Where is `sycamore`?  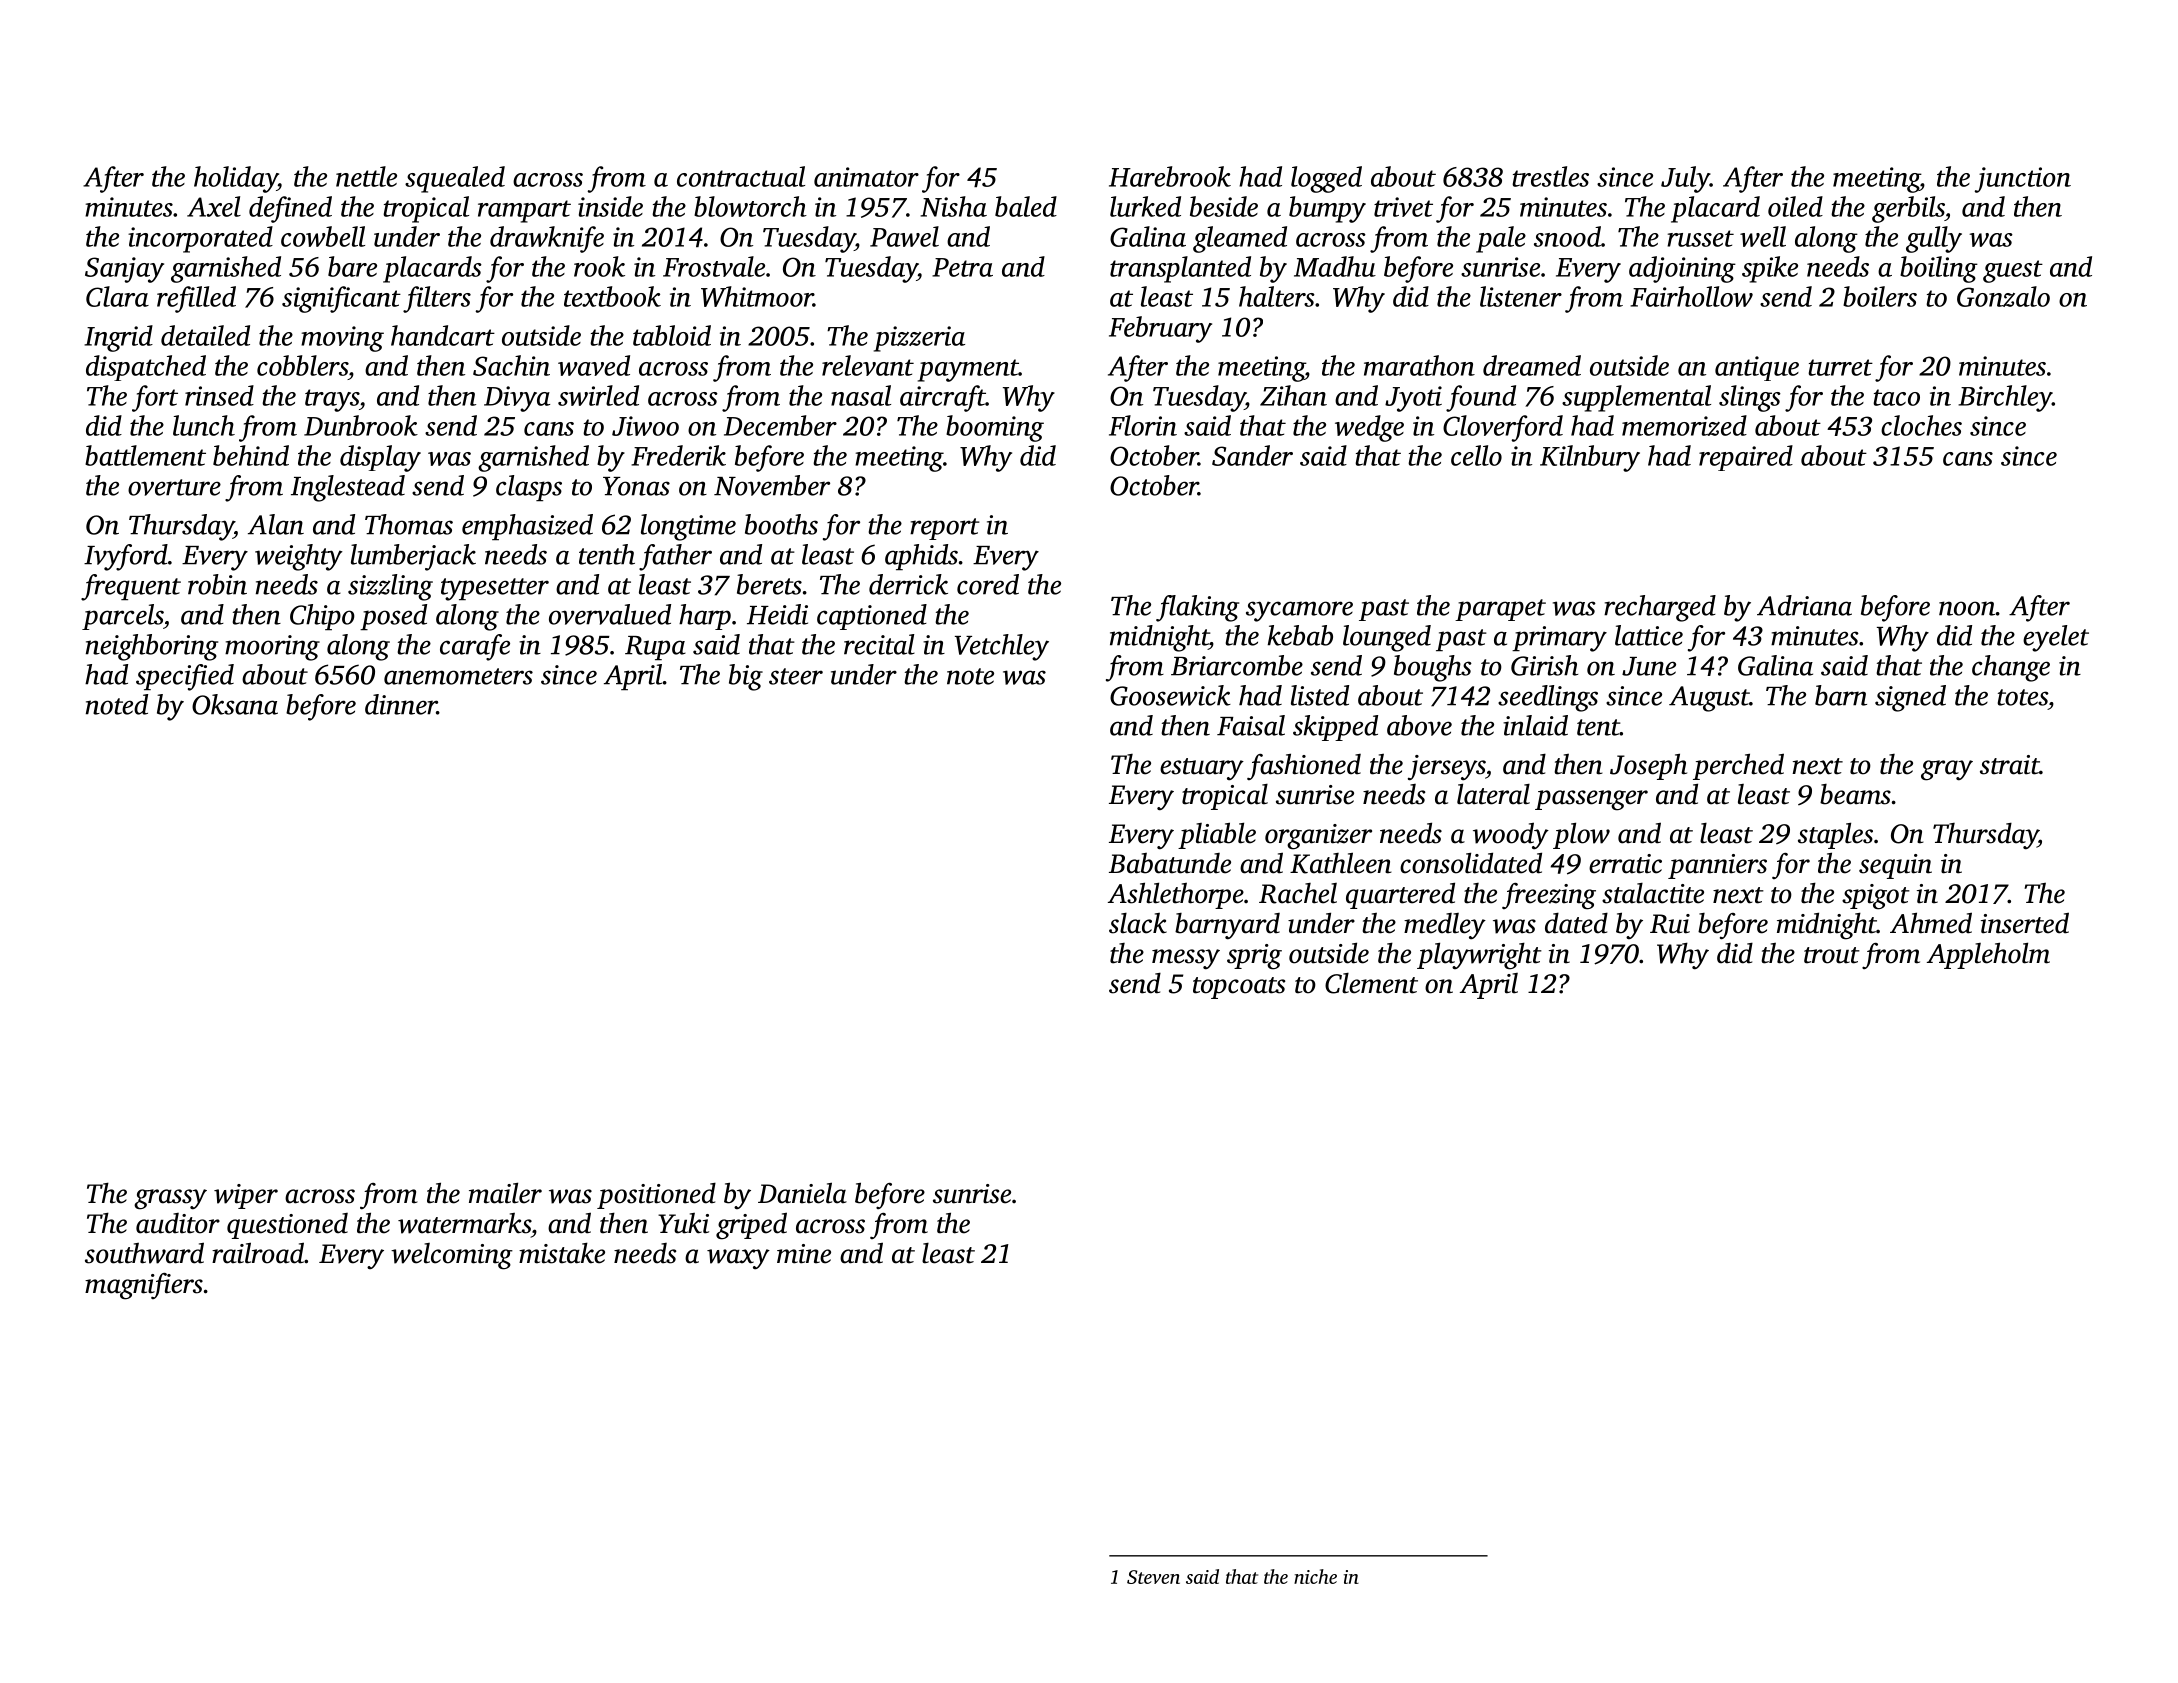
sycamore is located at coordinates (1299, 611).
